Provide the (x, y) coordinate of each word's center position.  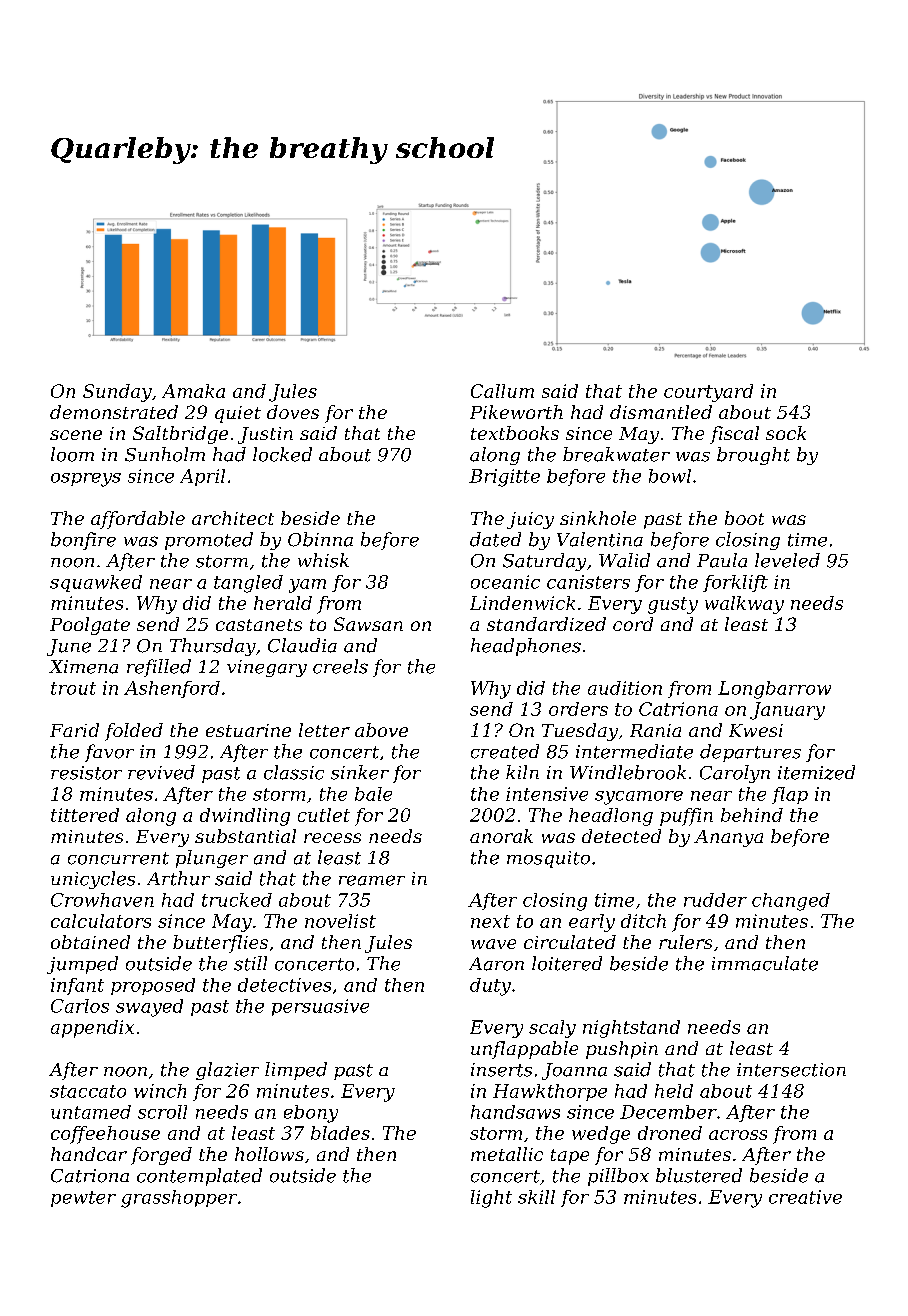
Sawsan (368, 624)
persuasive (320, 1007)
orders (578, 709)
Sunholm (165, 454)
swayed (149, 1008)
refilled (159, 668)
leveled (787, 560)
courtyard (708, 393)
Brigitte (504, 478)
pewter (83, 1199)
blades (340, 1133)
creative (805, 1197)
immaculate (765, 963)
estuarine (248, 730)
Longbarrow (774, 690)
